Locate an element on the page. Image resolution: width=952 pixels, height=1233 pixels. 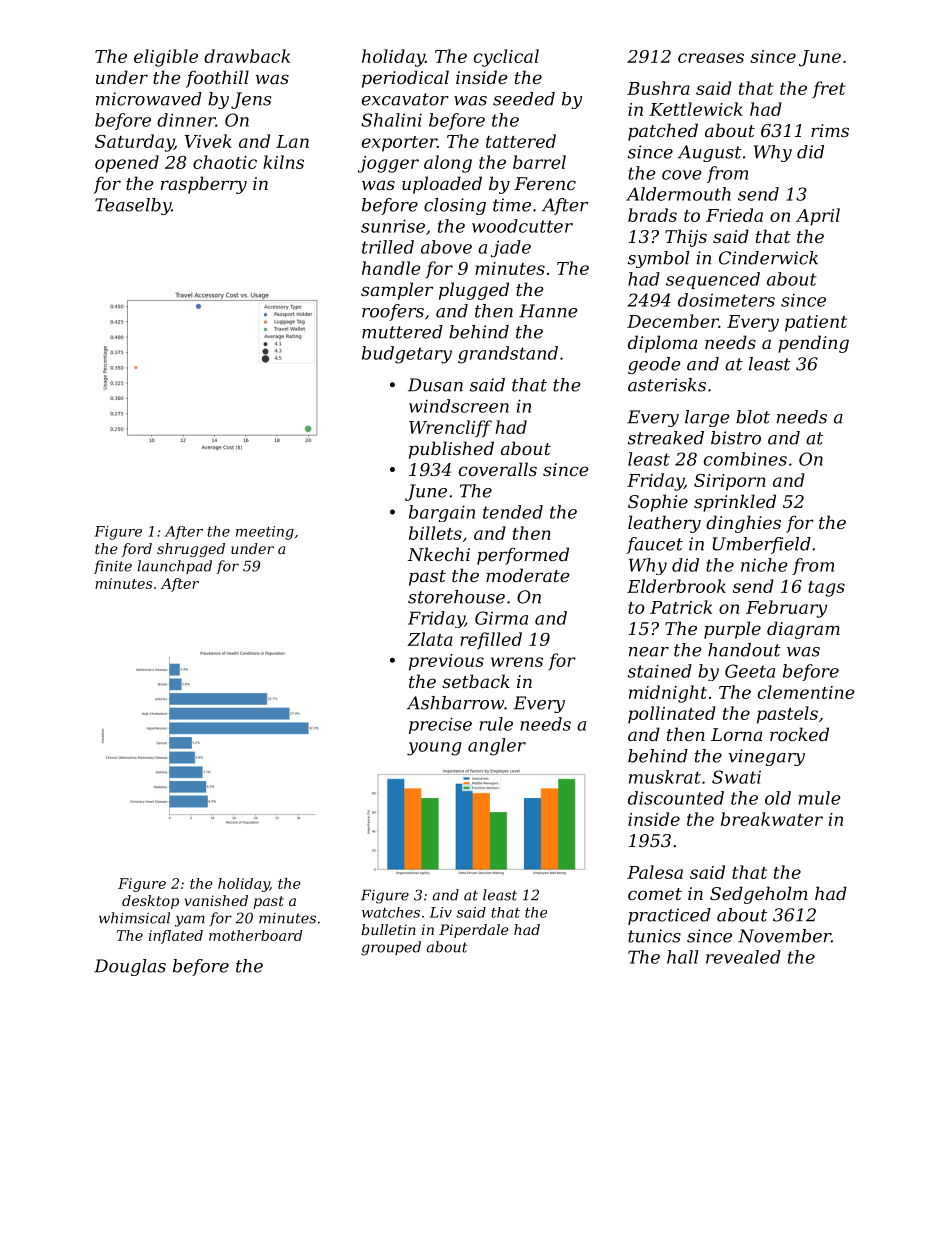
Sophie is located at coordinates (658, 503).
